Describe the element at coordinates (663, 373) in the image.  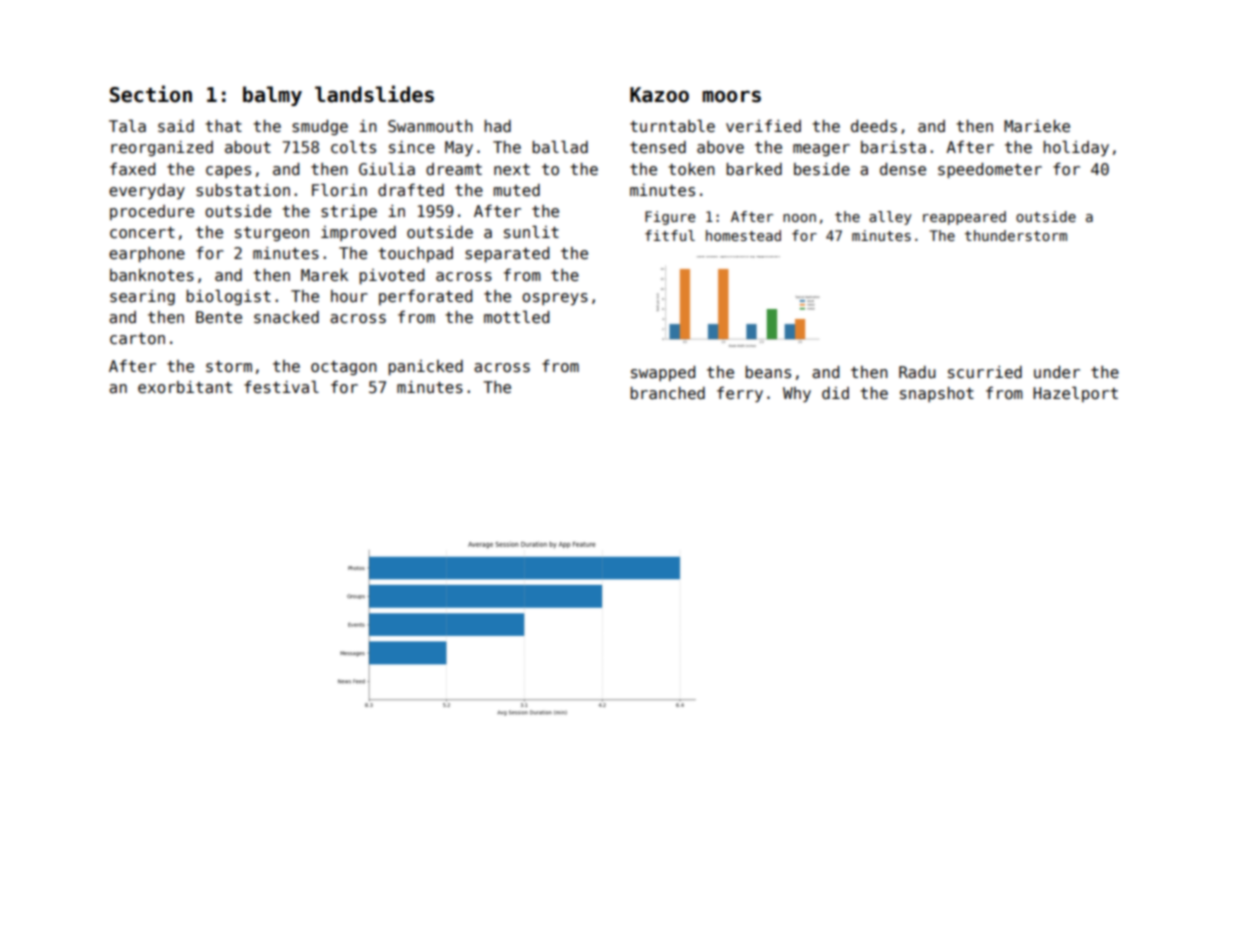
I see `swapped` at that location.
